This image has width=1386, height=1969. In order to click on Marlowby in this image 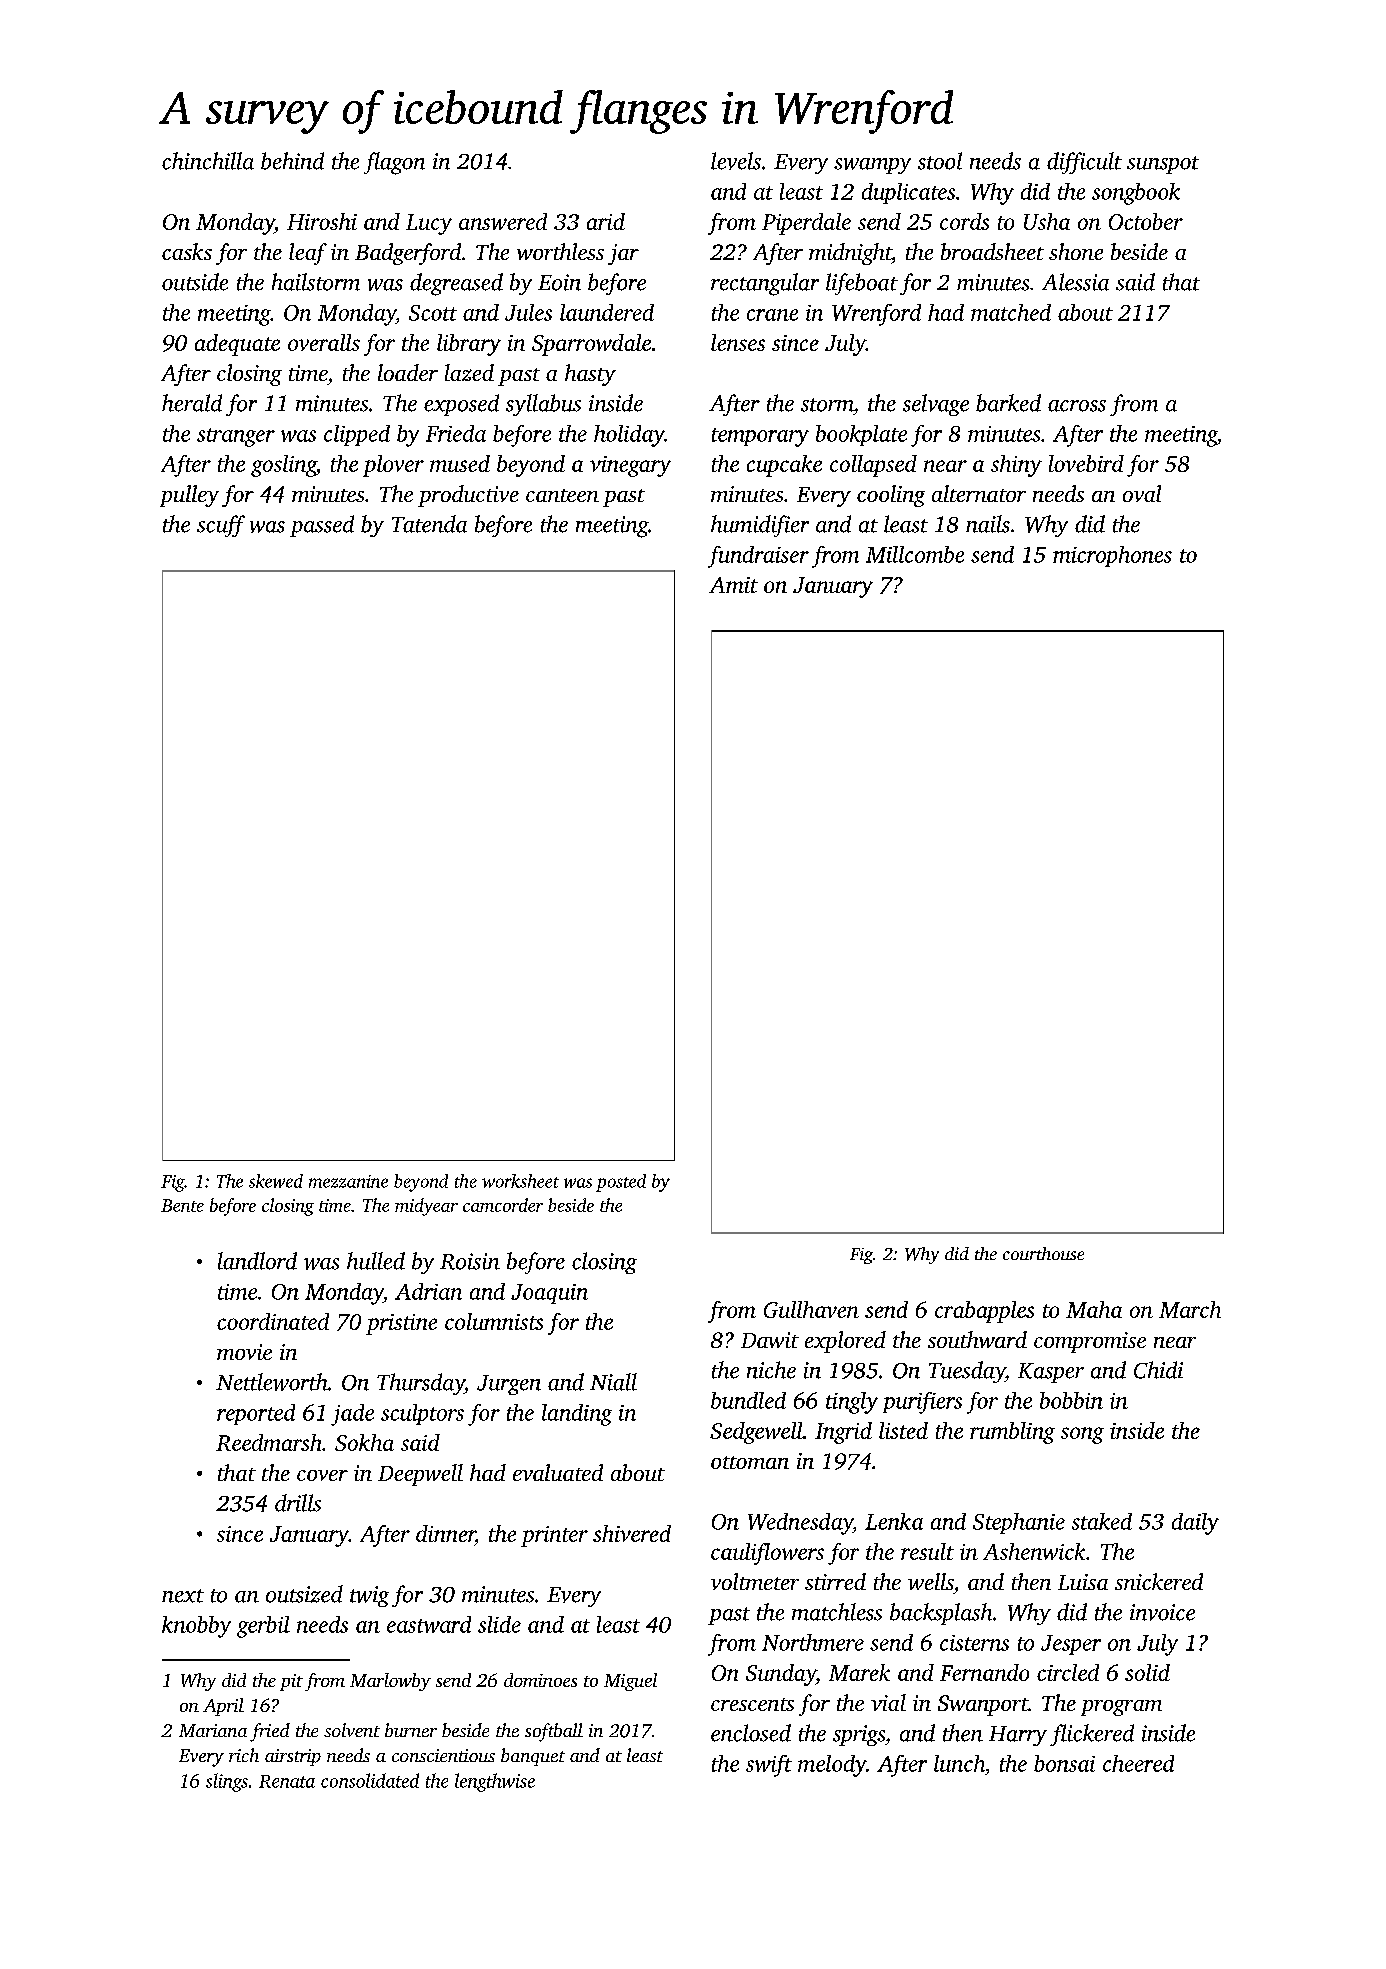, I will do `click(390, 1682)`.
